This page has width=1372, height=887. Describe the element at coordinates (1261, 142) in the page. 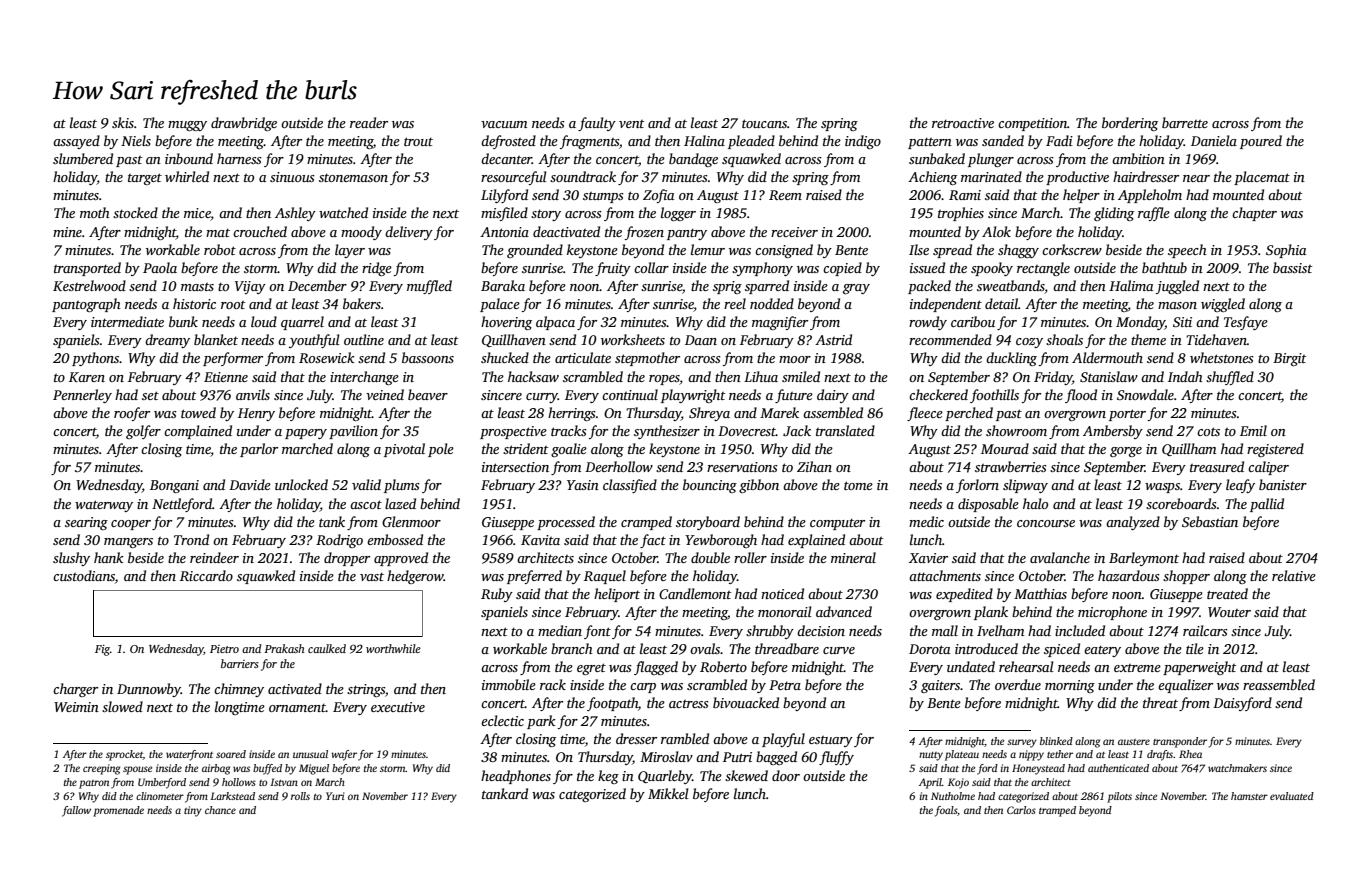

I see `poured` at that location.
